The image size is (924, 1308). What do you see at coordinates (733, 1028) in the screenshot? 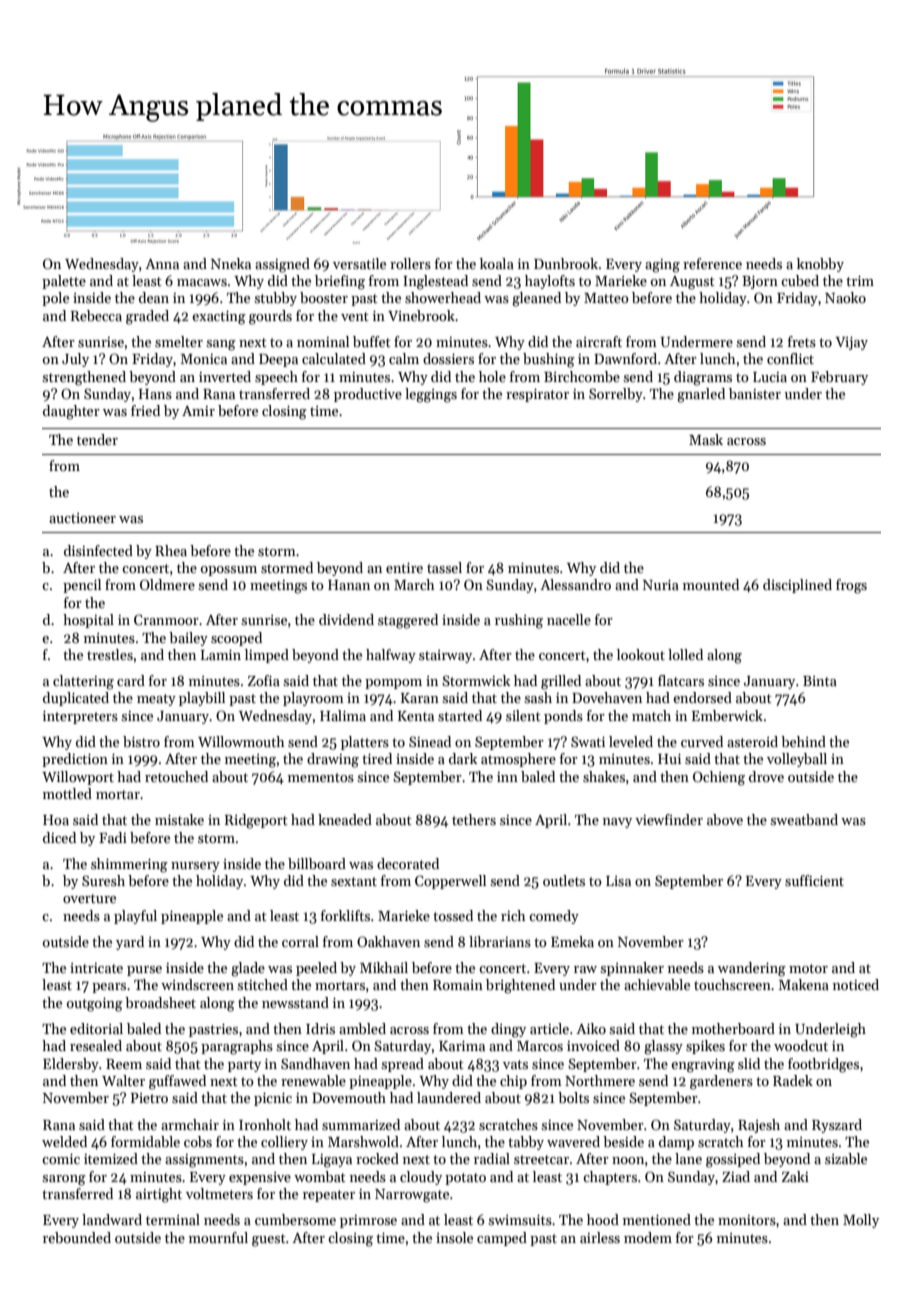
I see `motherboard` at bounding box center [733, 1028].
